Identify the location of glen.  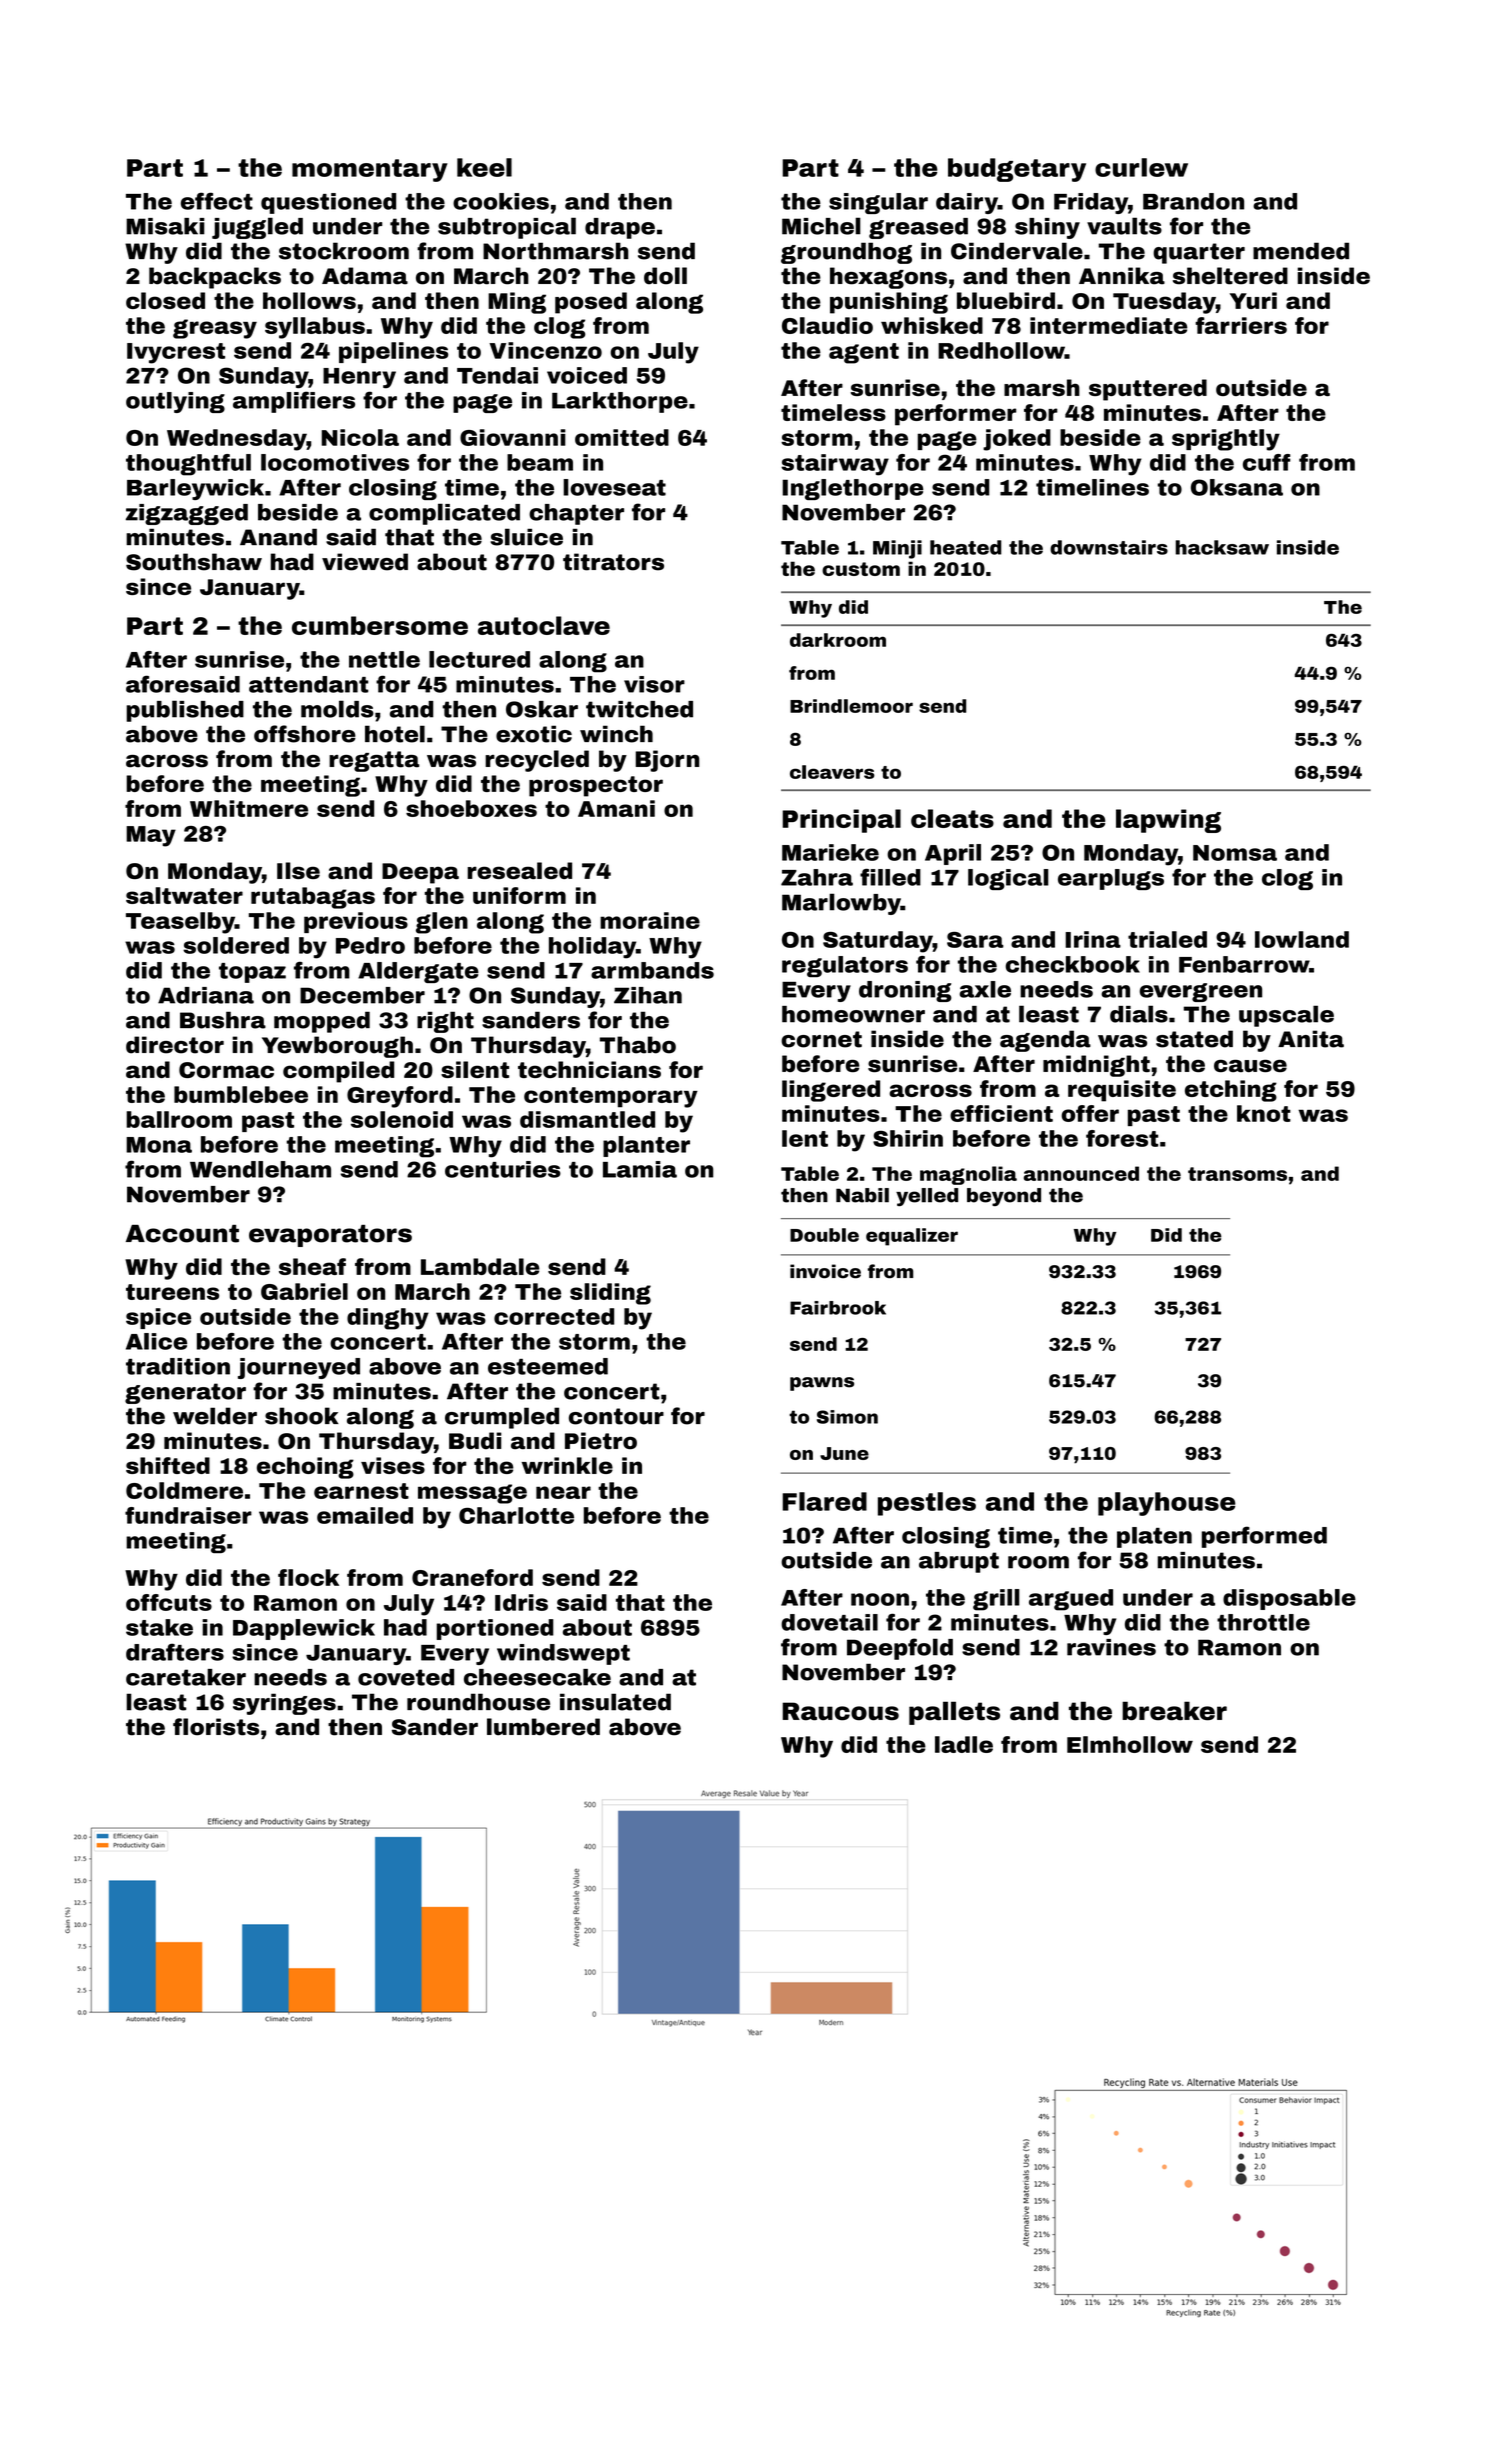
(442, 923).
